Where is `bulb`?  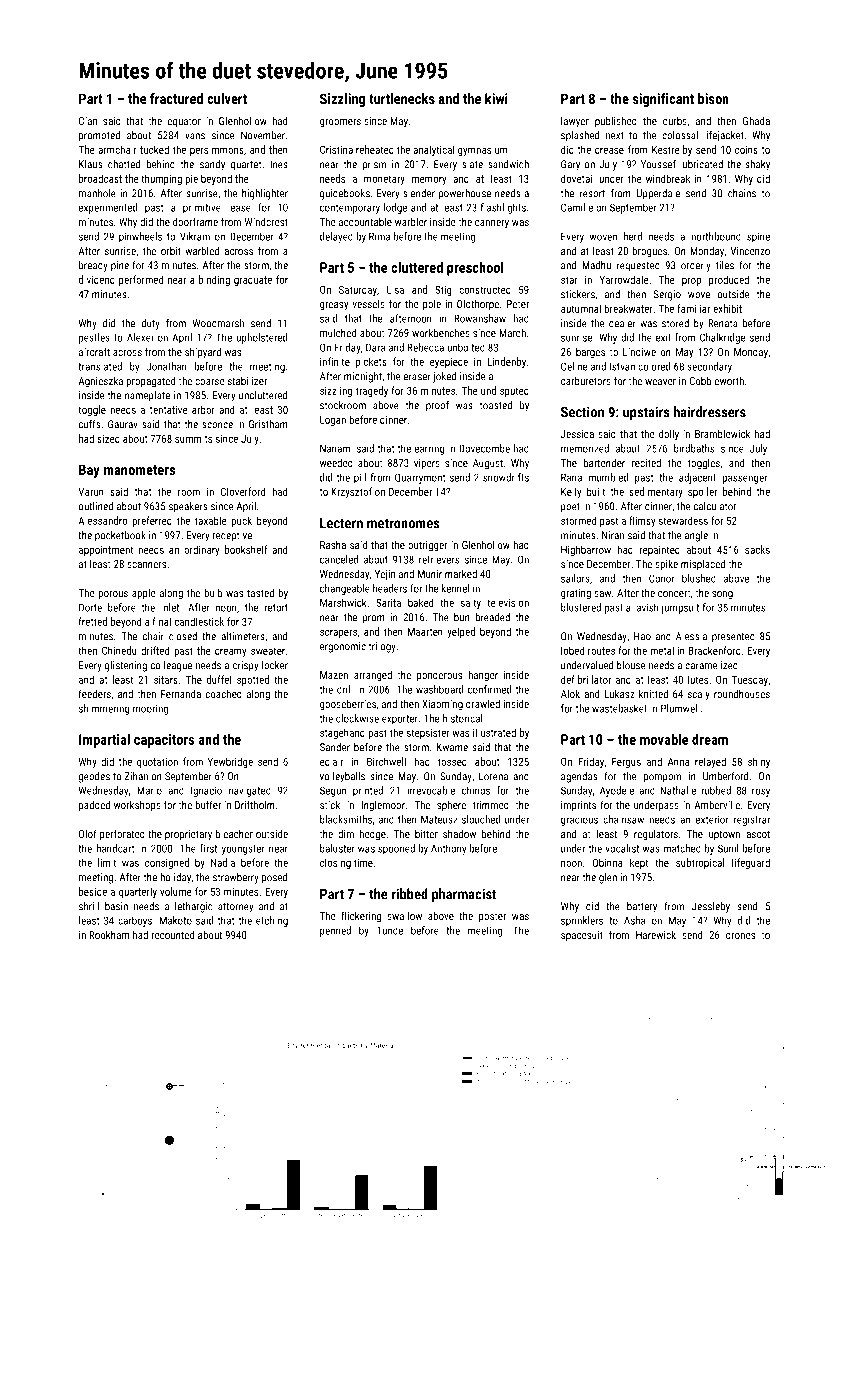 bulb is located at coordinates (213, 592).
